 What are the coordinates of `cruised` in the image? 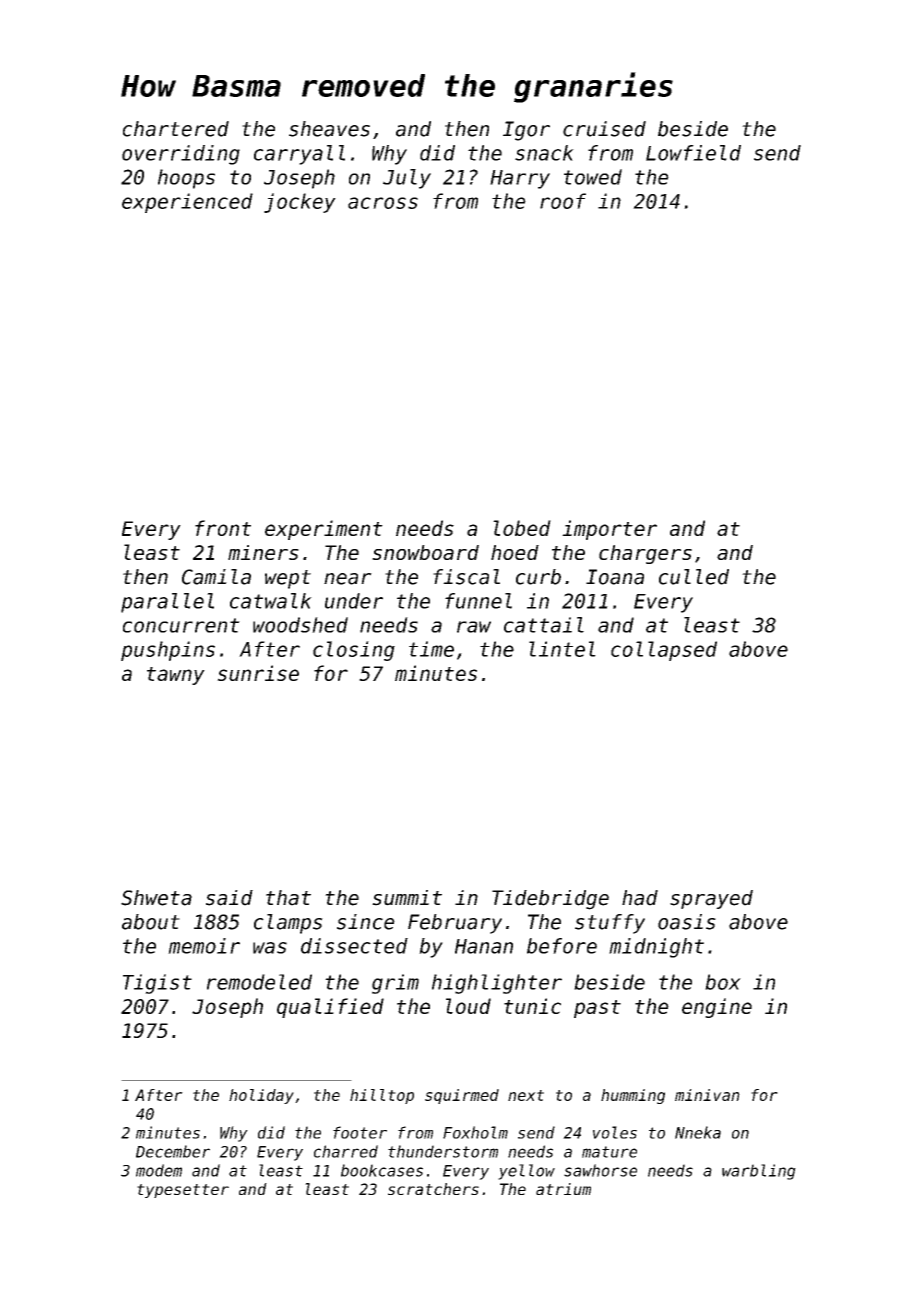 It's located at (604, 129).
